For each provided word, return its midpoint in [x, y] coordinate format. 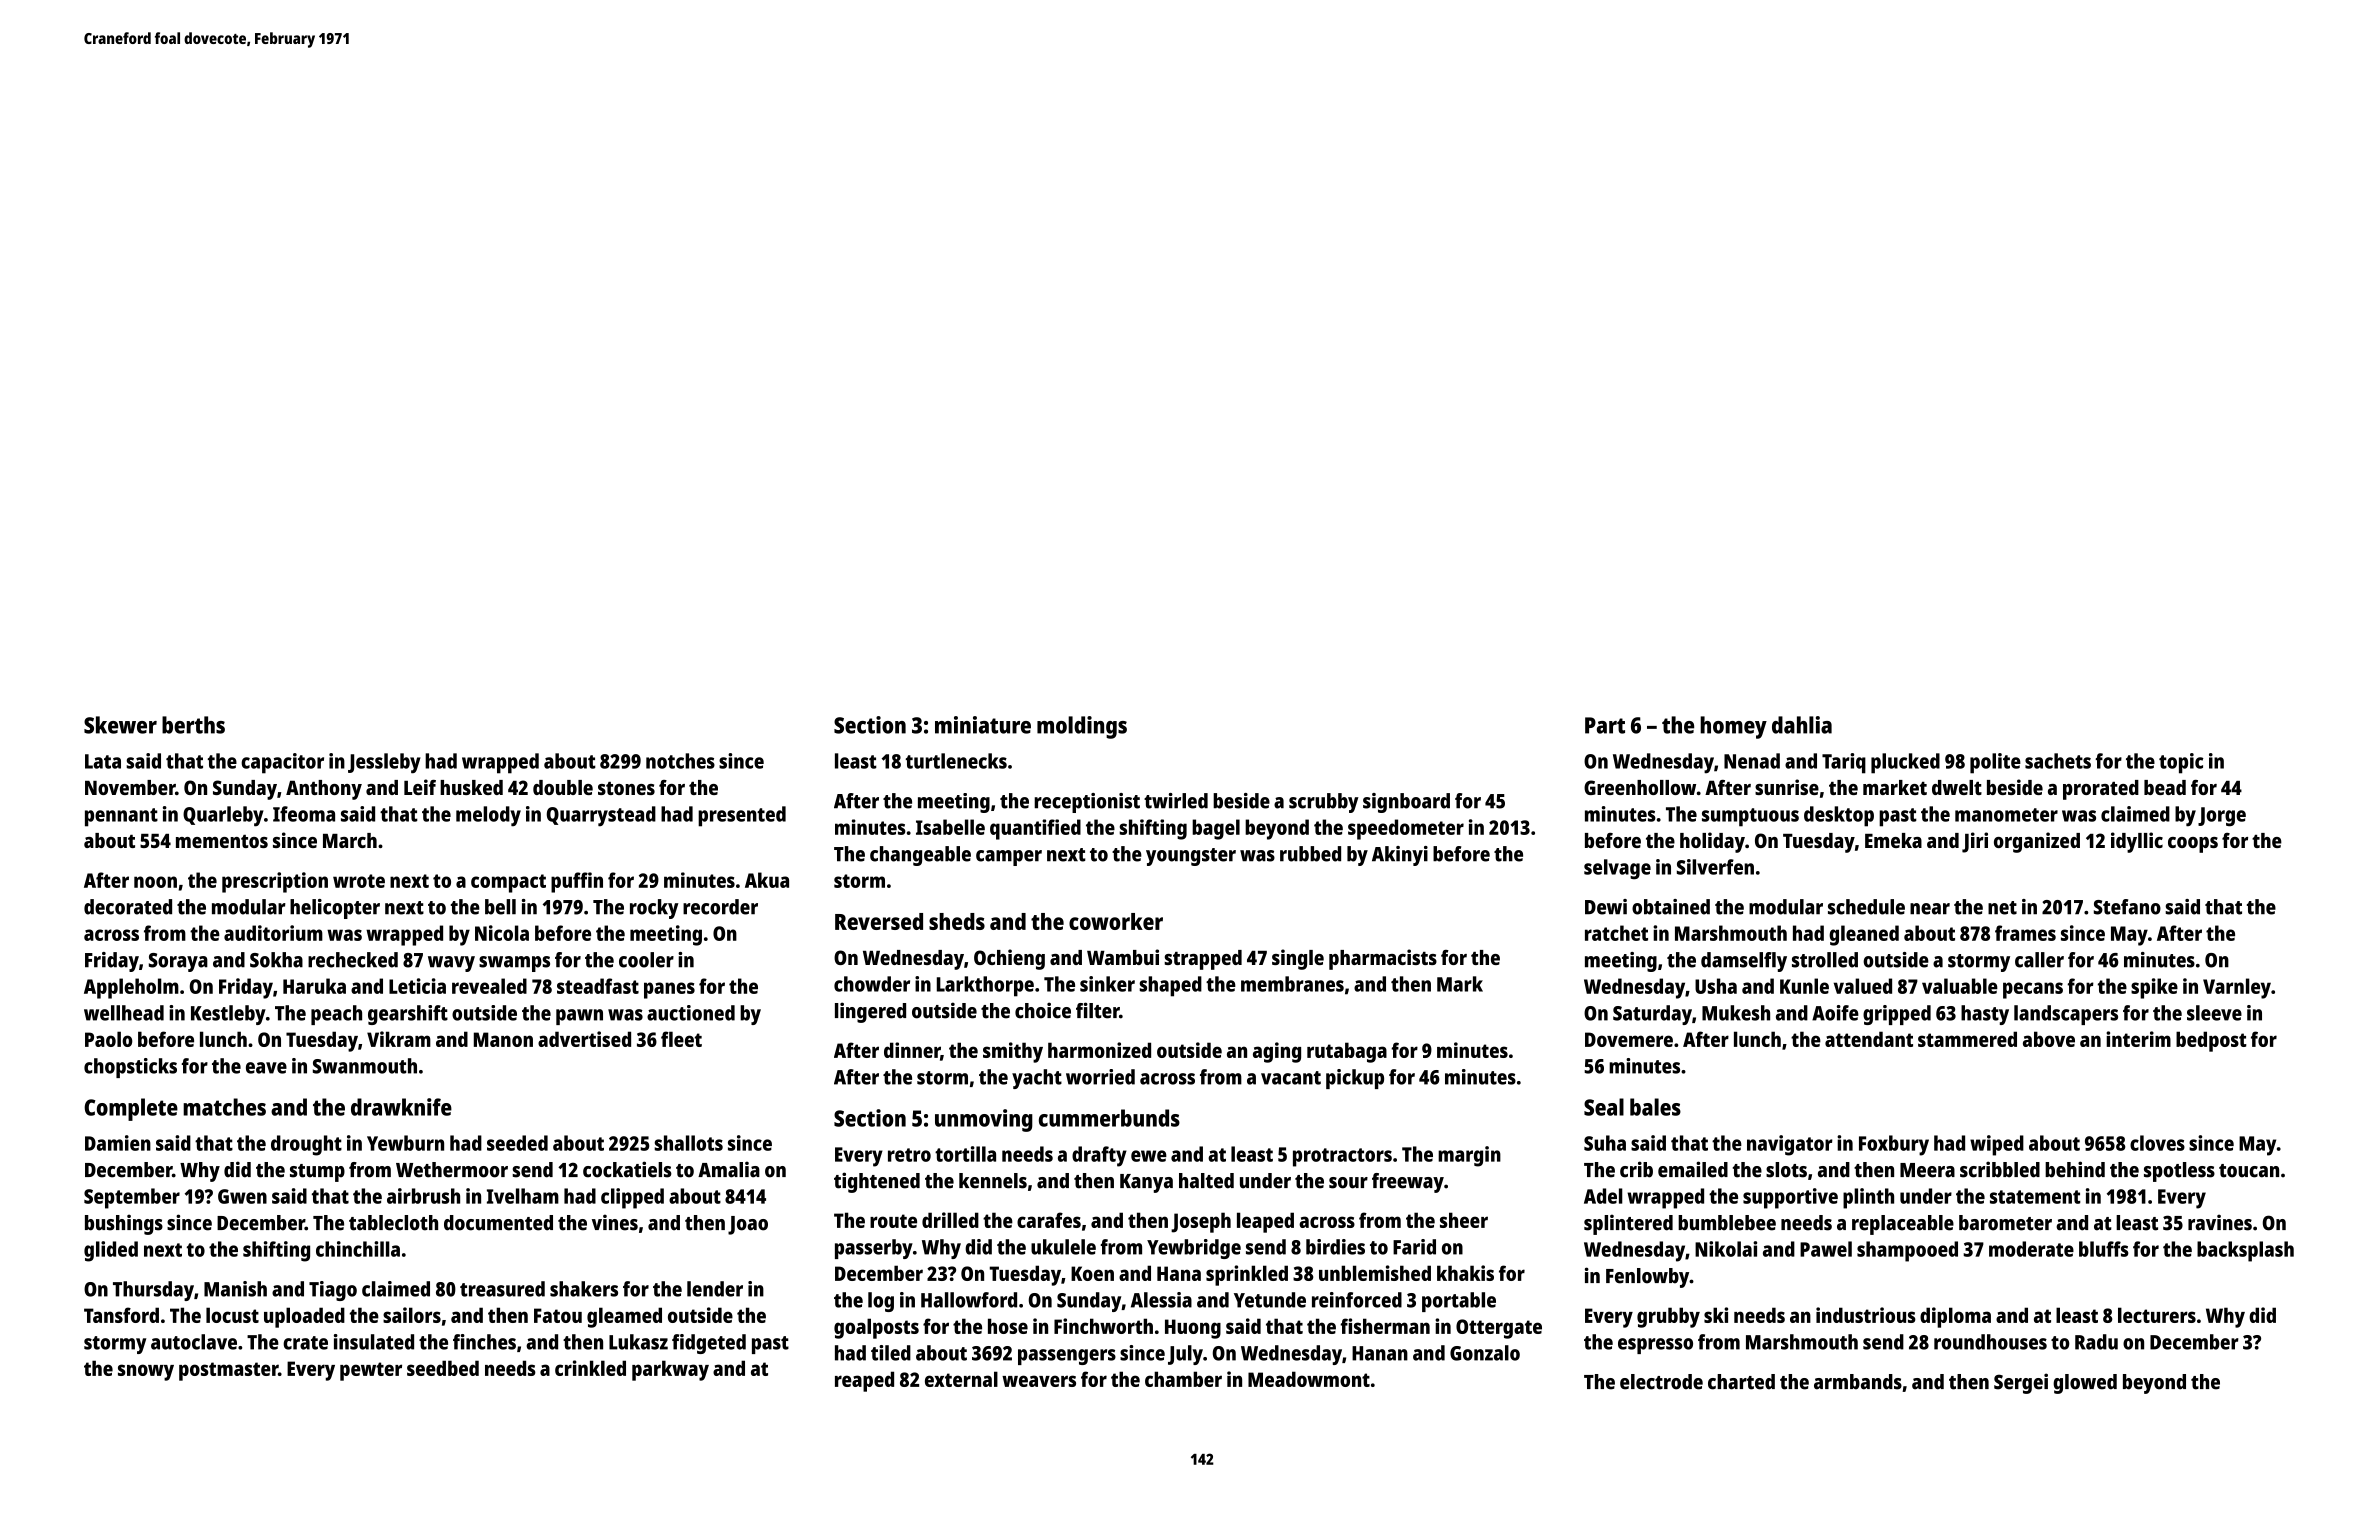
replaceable [1903, 1225]
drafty [1099, 1156]
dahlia [1802, 725]
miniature [983, 725]
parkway [670, 1370]
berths [193, 725]
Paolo [109, 1039]
